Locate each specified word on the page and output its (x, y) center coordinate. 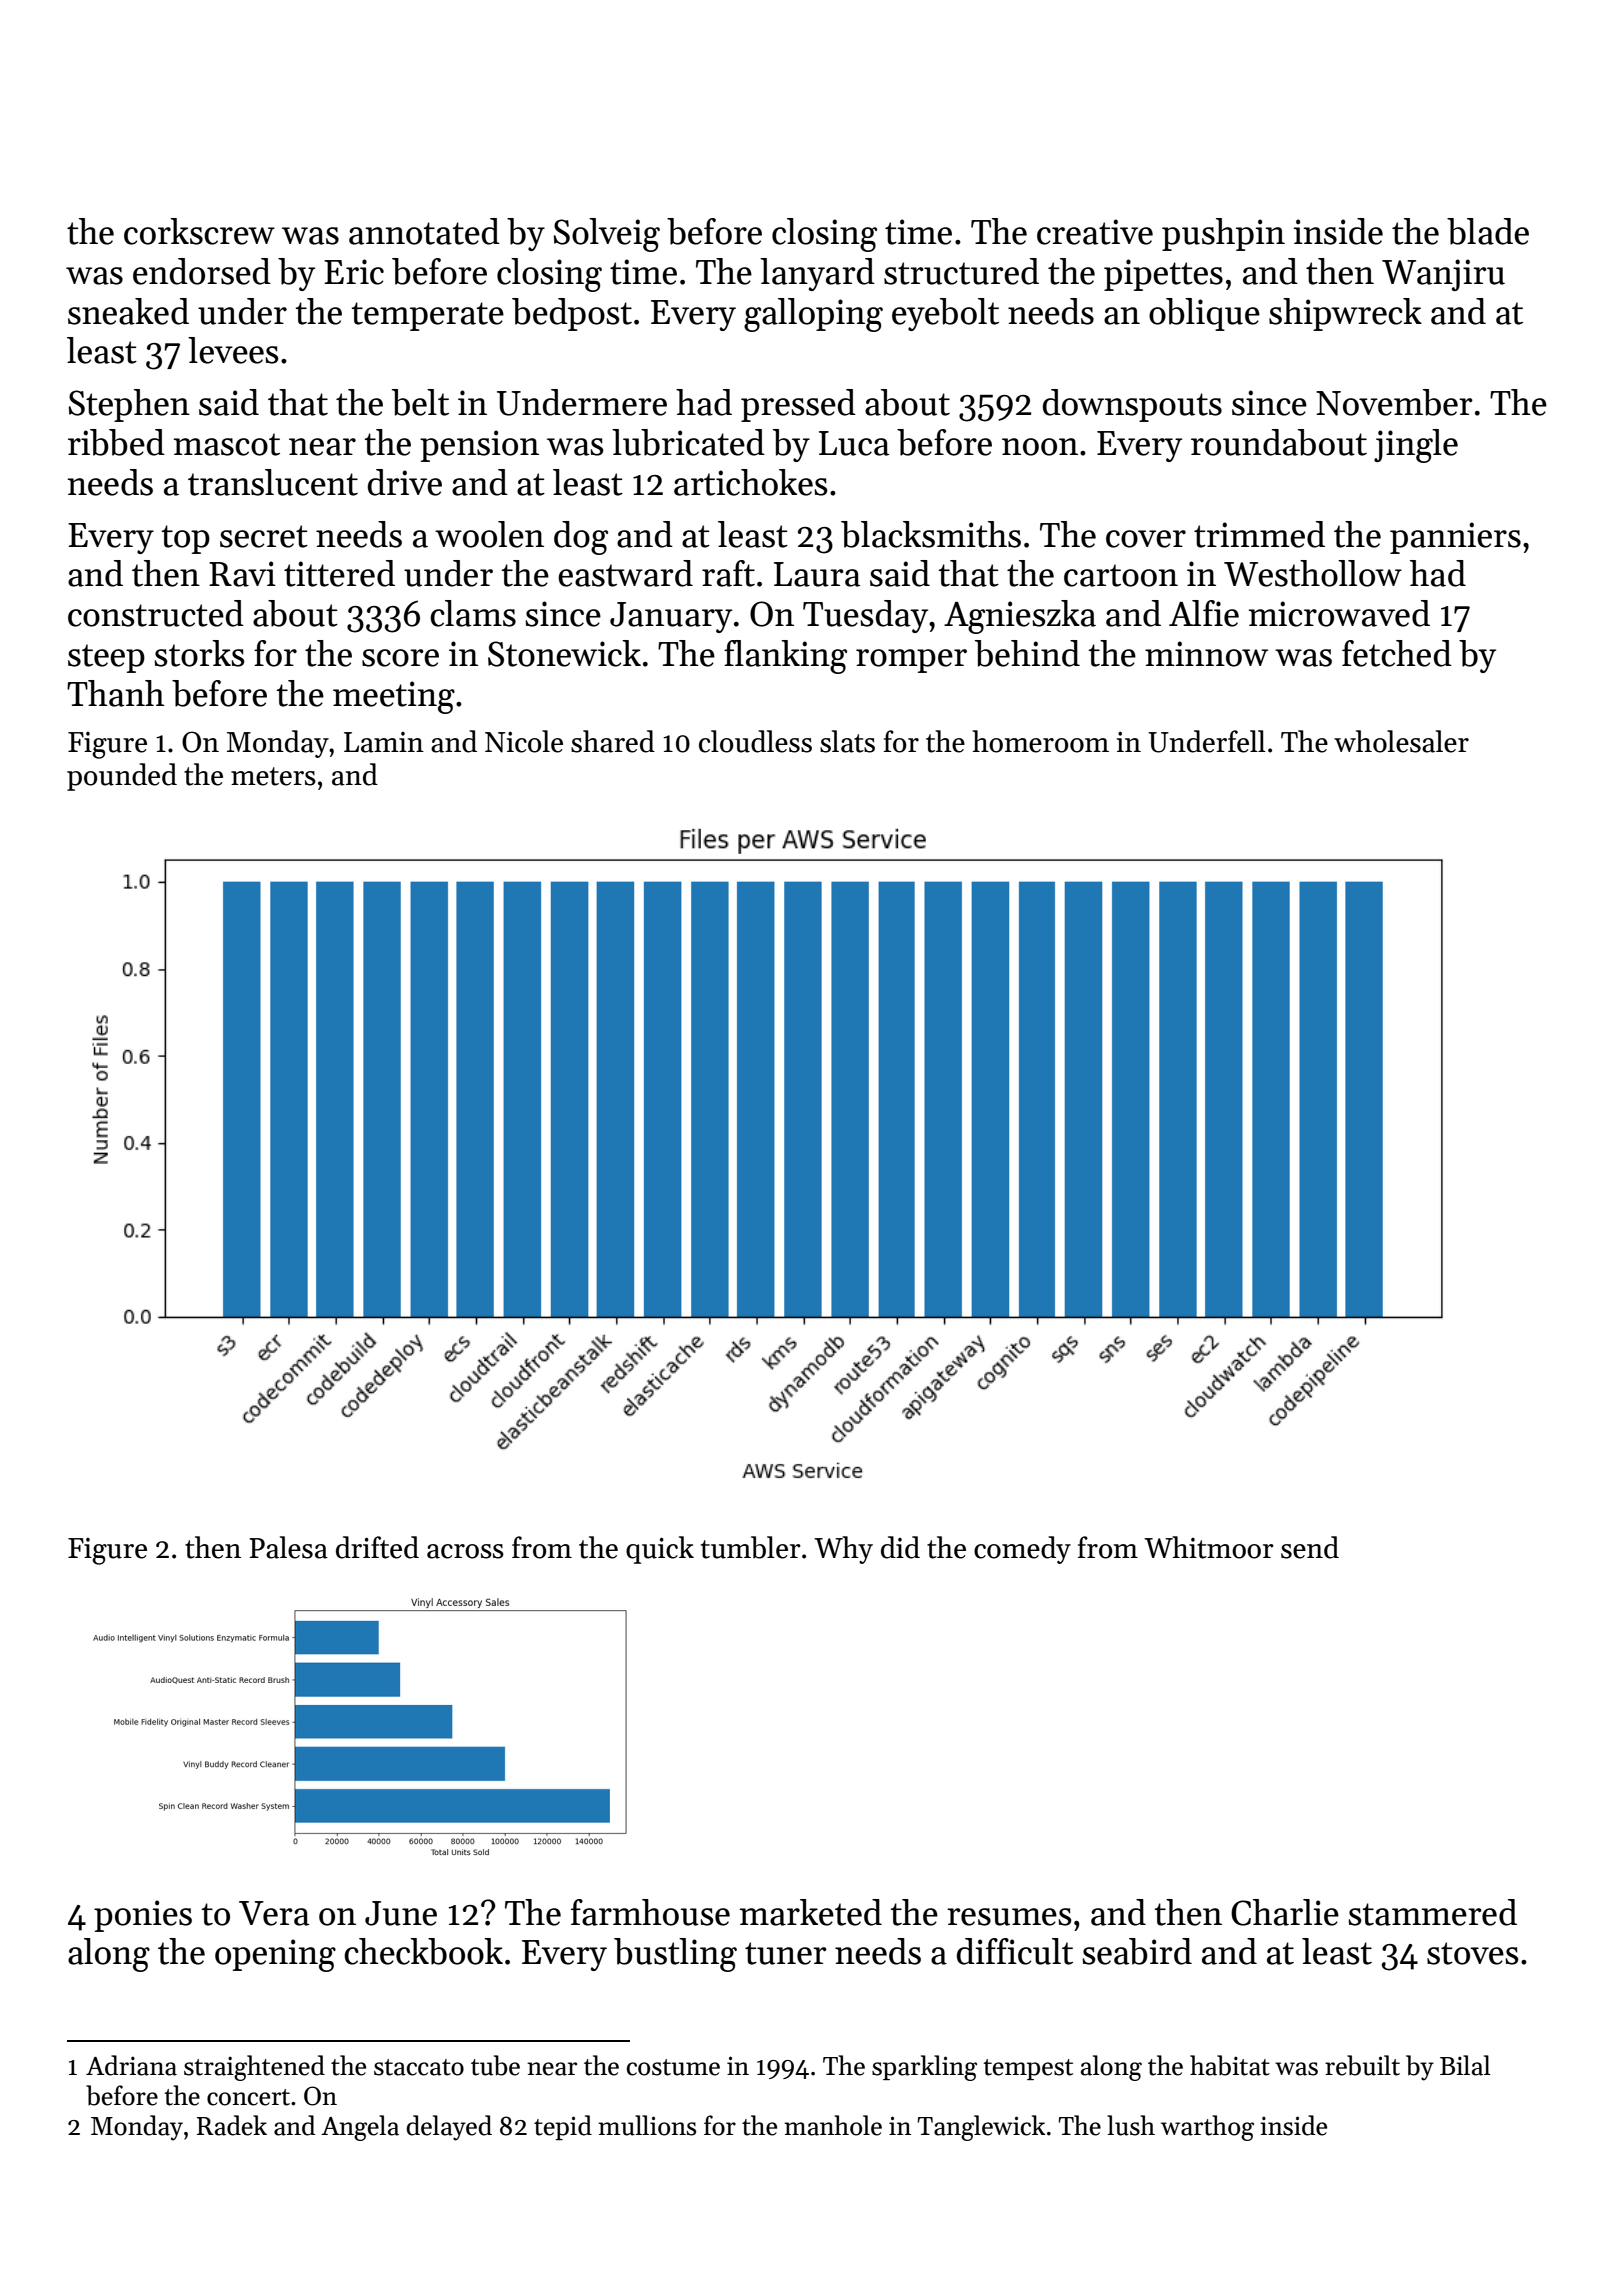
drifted (377, 1547)
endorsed (202, 271)
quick (660, 1550)
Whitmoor (1209, 1547)
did (900, 1547)
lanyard (817, 274)
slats (847, 741)
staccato (419, 2067)
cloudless (755, 741)
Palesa (288, 1547)
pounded (122, 777)
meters (273, 776)
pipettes (1163, 275)
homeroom (1040, 741)
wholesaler (1401, 741)
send (1310, 1547)
